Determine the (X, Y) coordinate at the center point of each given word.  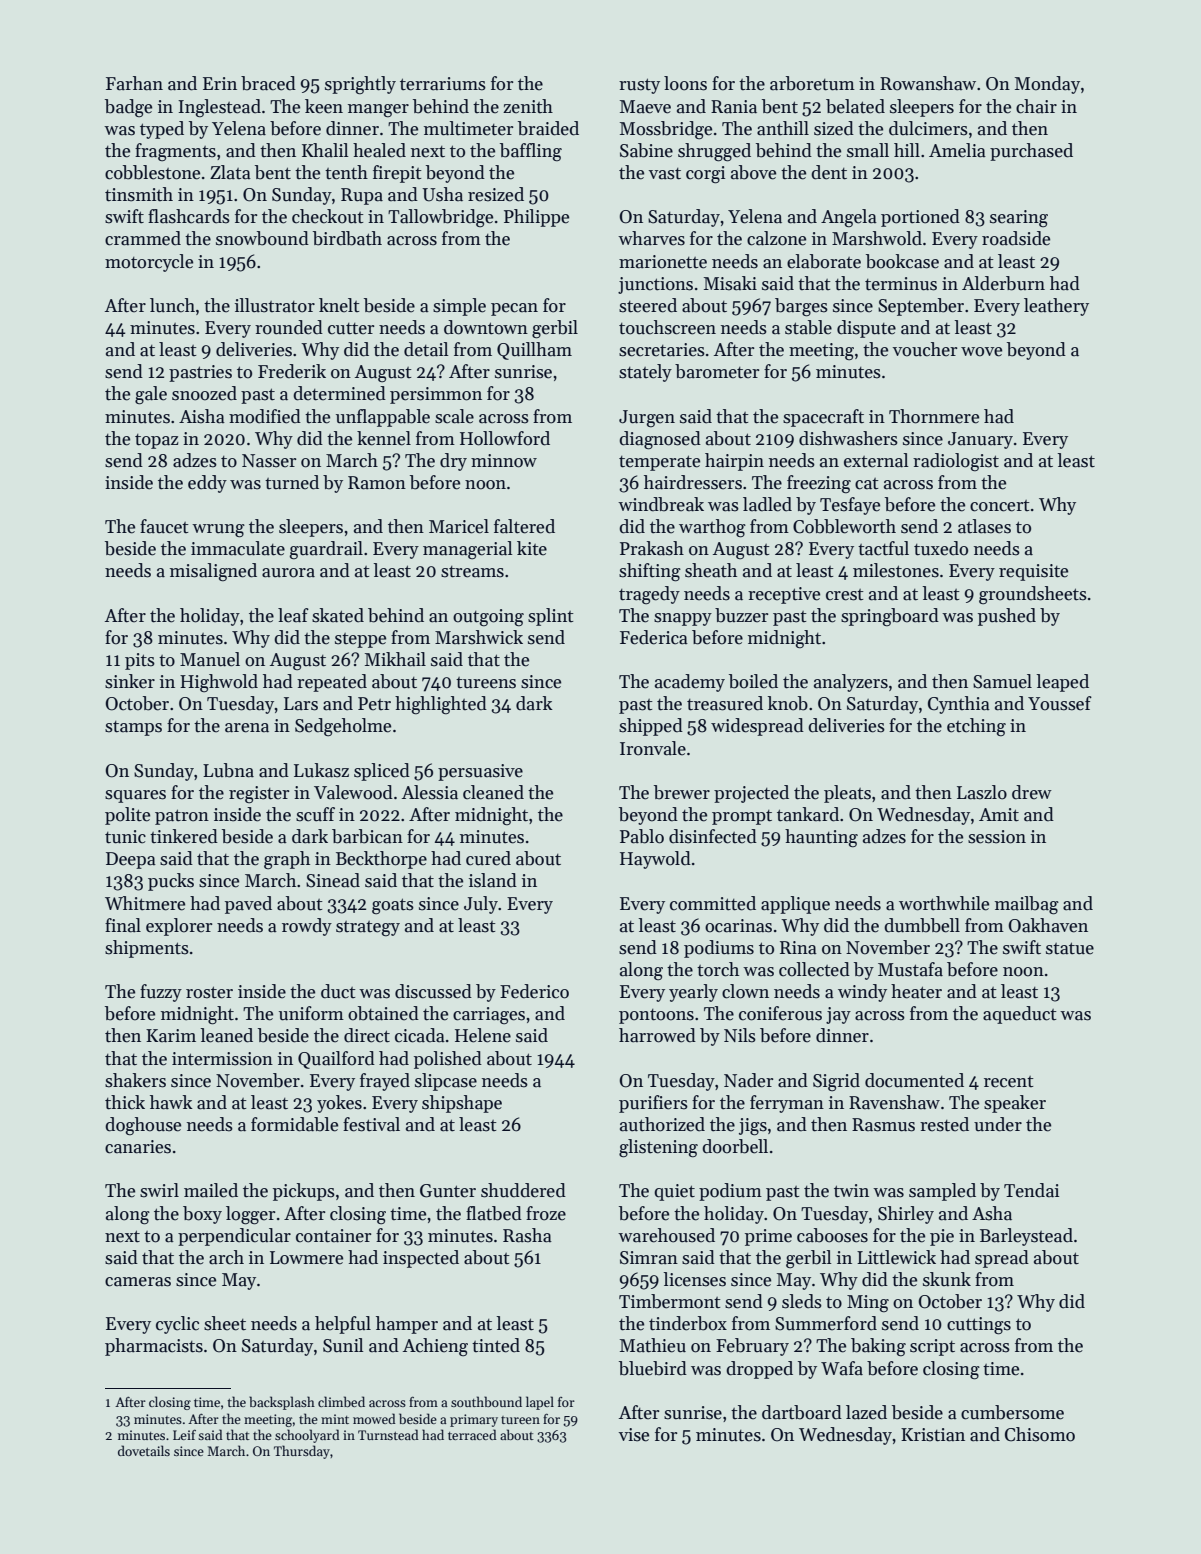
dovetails (144, 1450)
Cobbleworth (844, 526)
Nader (748, 1080)
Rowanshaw (928, 83)
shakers (135, 1080)
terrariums (443, 84)
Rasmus (883, 1125)
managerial (468, 550)
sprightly (360, 85)
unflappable (383, 418)
